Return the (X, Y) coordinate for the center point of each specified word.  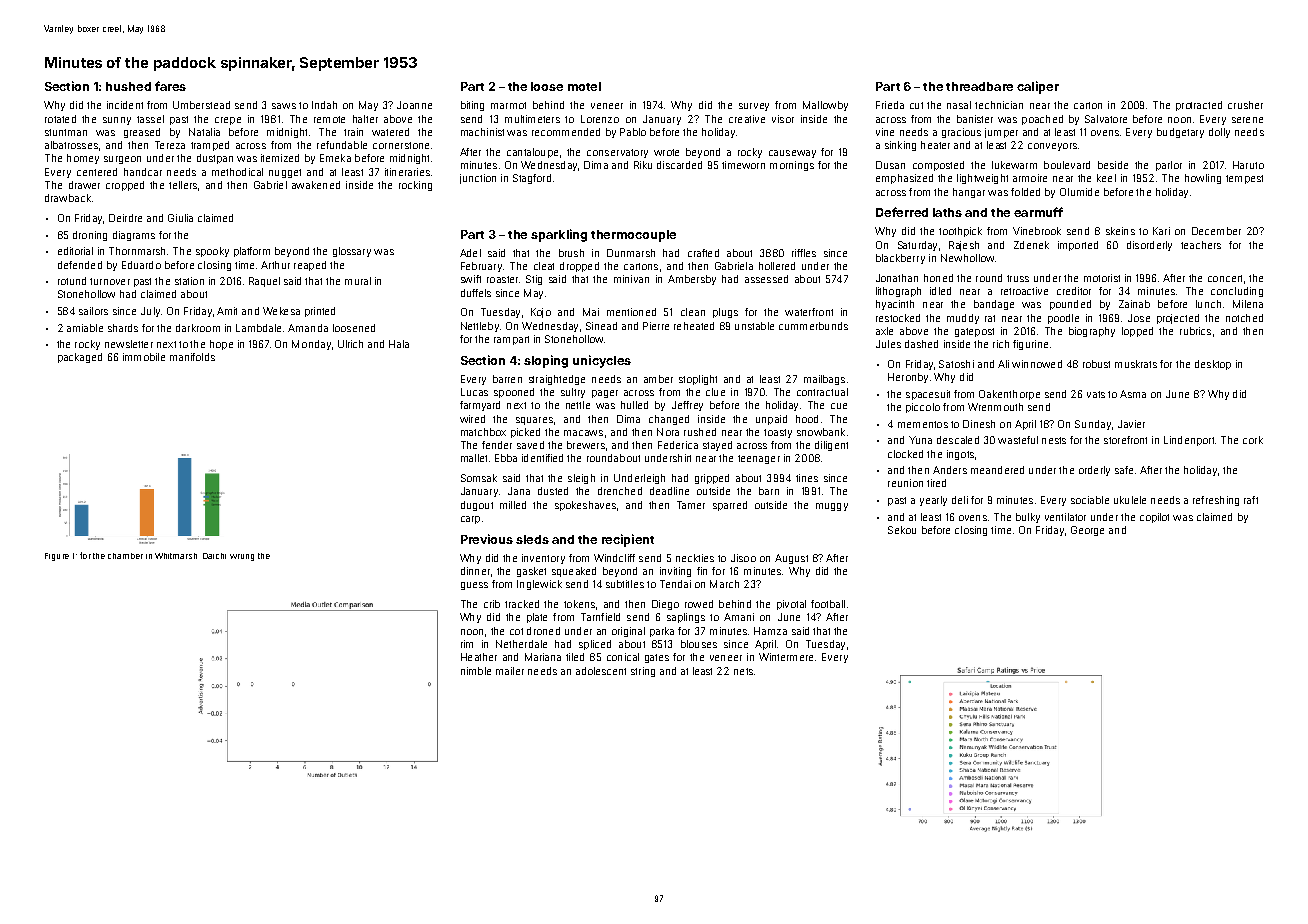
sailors (93, 311)
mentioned (631, 312)
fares (170, 86)
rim (467, 644)
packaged (80, 358)
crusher (1245, 105)
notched (1244, 318)
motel (584, 86)
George (1087, 531)
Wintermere (786, 657)
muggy (832, 507)
